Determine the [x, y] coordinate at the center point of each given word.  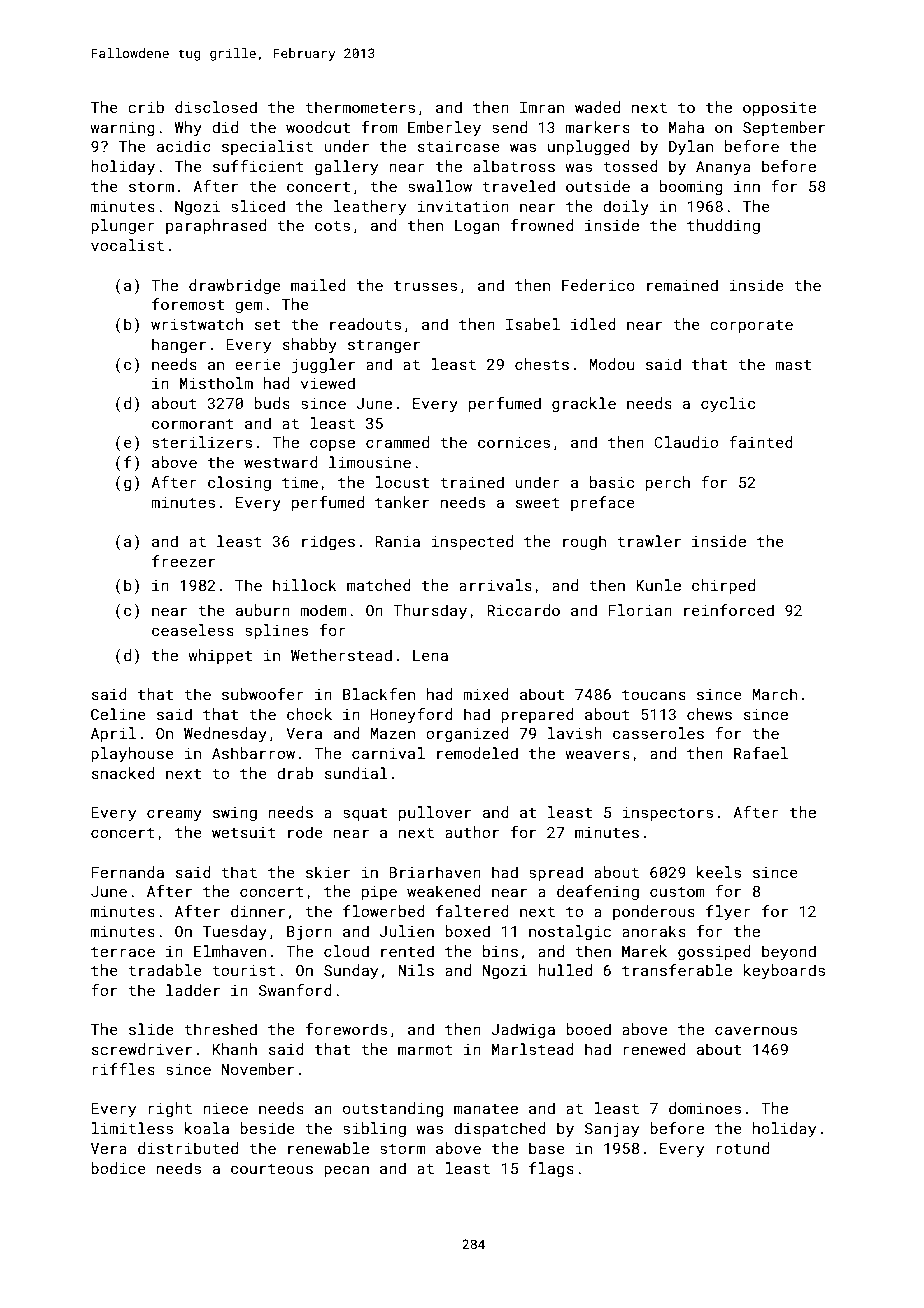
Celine [118, 714]
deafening [598, 892]
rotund [742, 1148]
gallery [346, 168]
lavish [575, 733]
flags [551, 1169]
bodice [118, 1168]
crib [146, 107]
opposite [779, 109]
